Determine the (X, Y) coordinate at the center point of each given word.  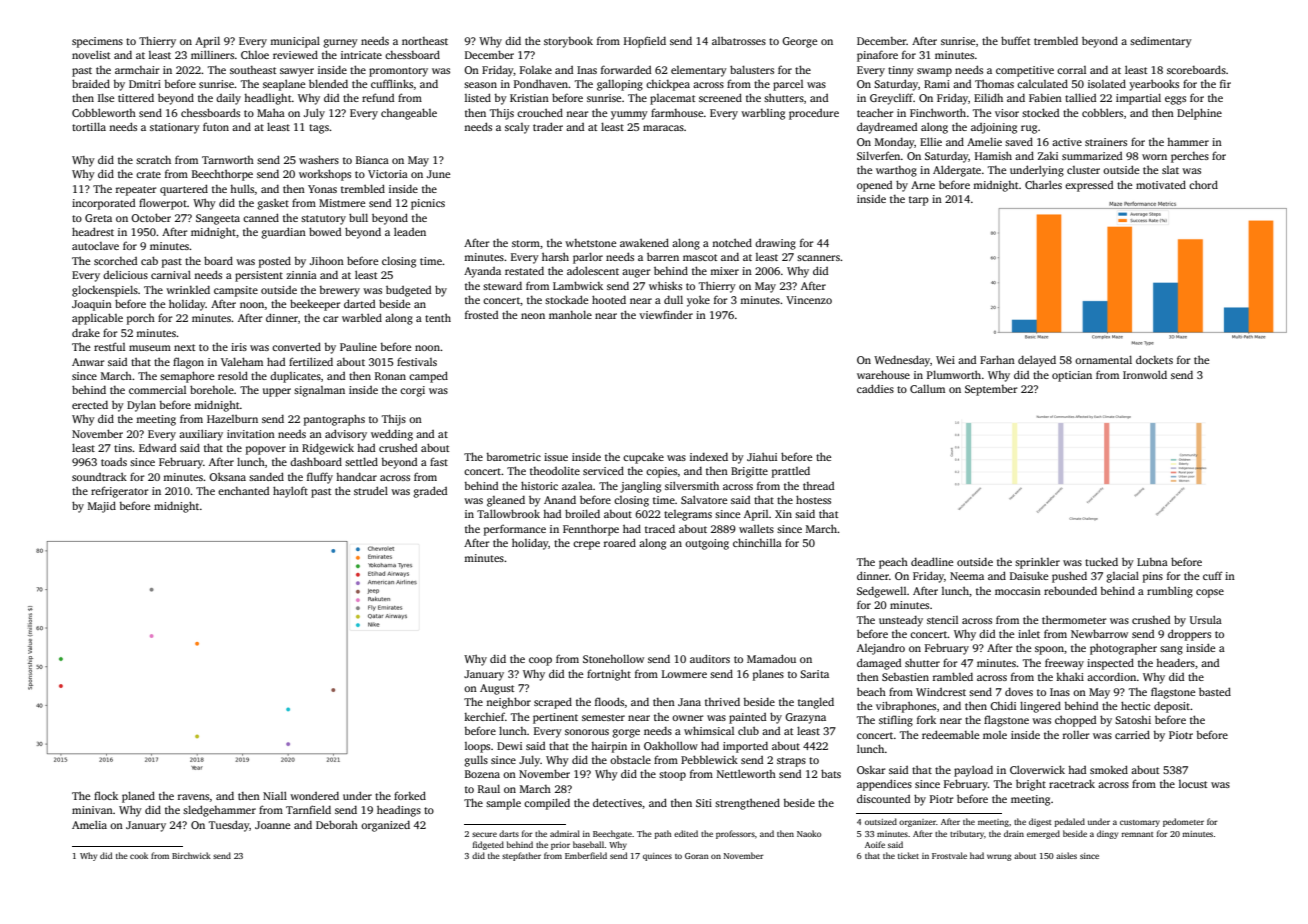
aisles (1066, 855)
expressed (1089, 186)
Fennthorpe (591, 530)
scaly (517, 128)
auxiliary (201, 435)
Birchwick (191, 855)
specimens (97, 42)
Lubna (1152, 562)
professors (735, 834)
